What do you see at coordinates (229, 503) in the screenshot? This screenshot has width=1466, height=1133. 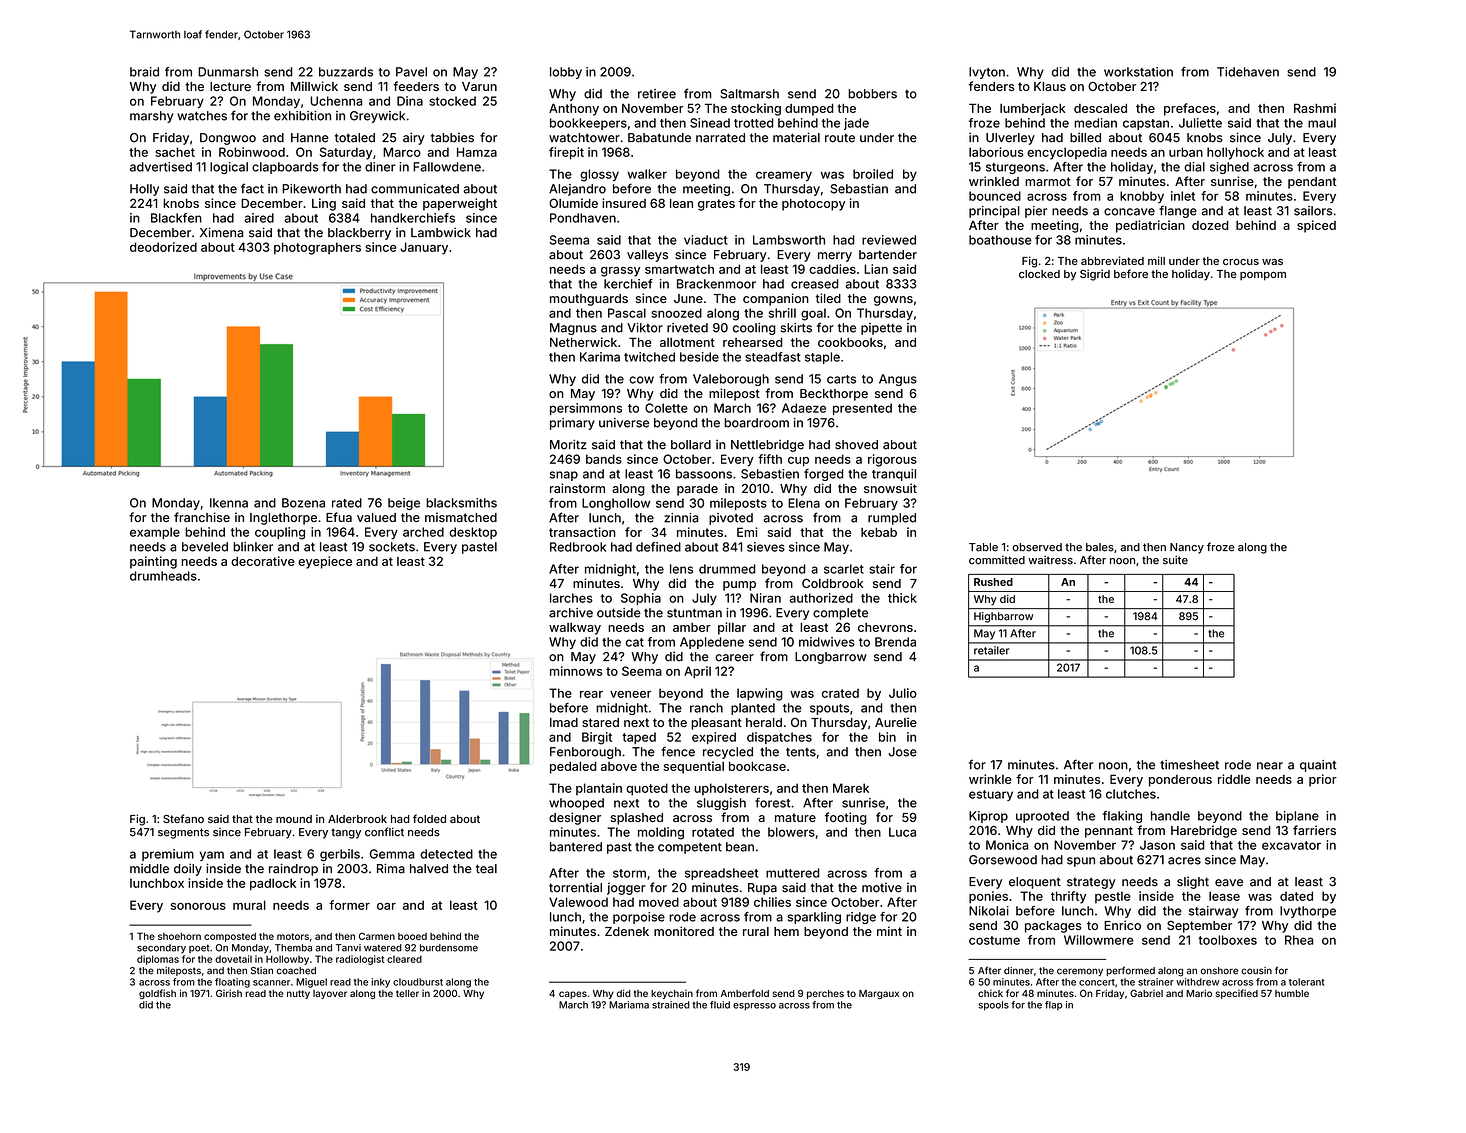 I see `Ikenna` at bounding box center [229, 503].
